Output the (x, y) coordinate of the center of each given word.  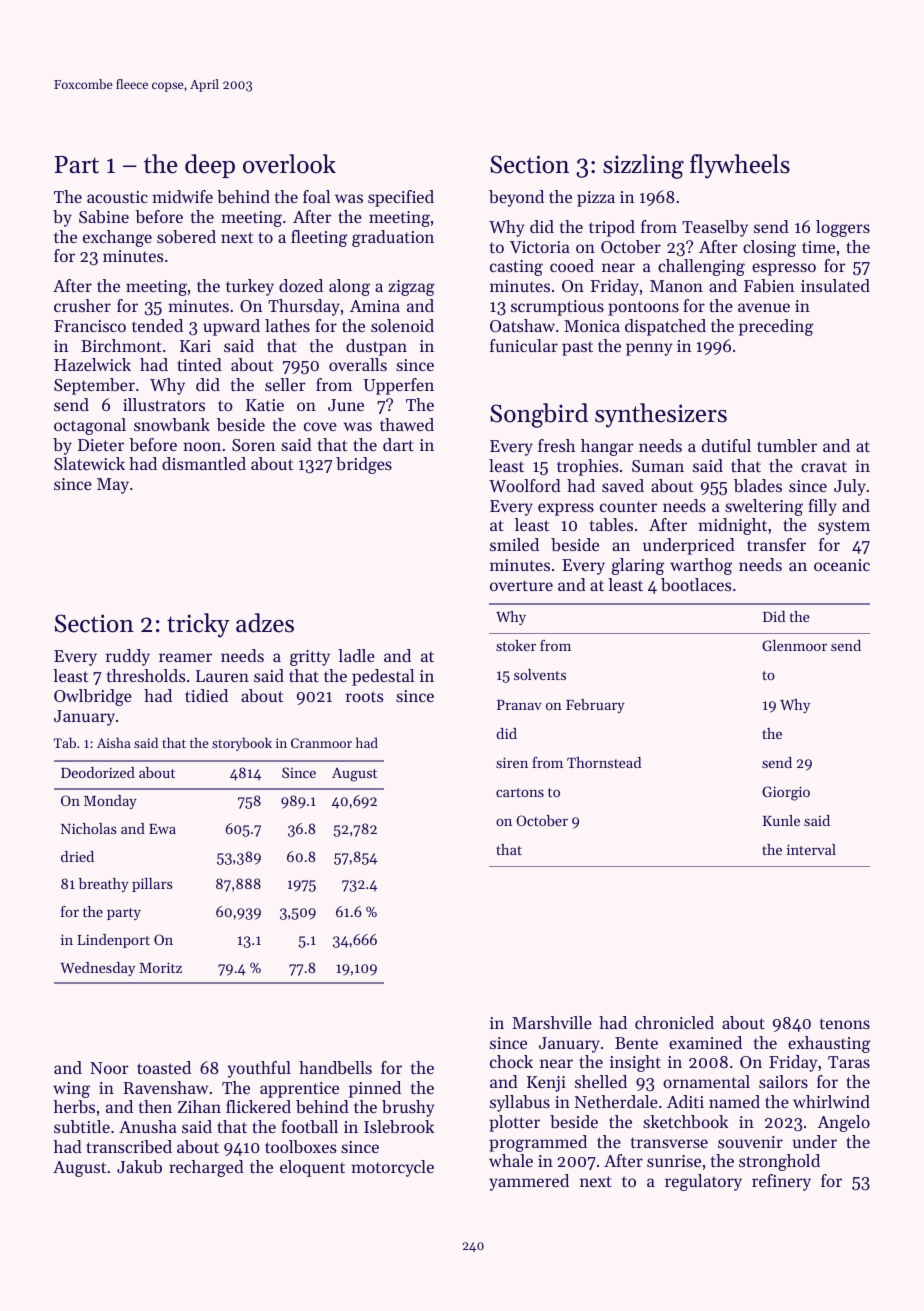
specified (401, 198)
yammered (529, 1182)
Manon (676, 286)
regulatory (703, 1182)
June (346, 405)
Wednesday (97, 969)
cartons (520, 792)
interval (811, 849)
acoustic (117, 197)
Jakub (139, 1166)
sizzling (643, 166)
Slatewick (89, 463)
